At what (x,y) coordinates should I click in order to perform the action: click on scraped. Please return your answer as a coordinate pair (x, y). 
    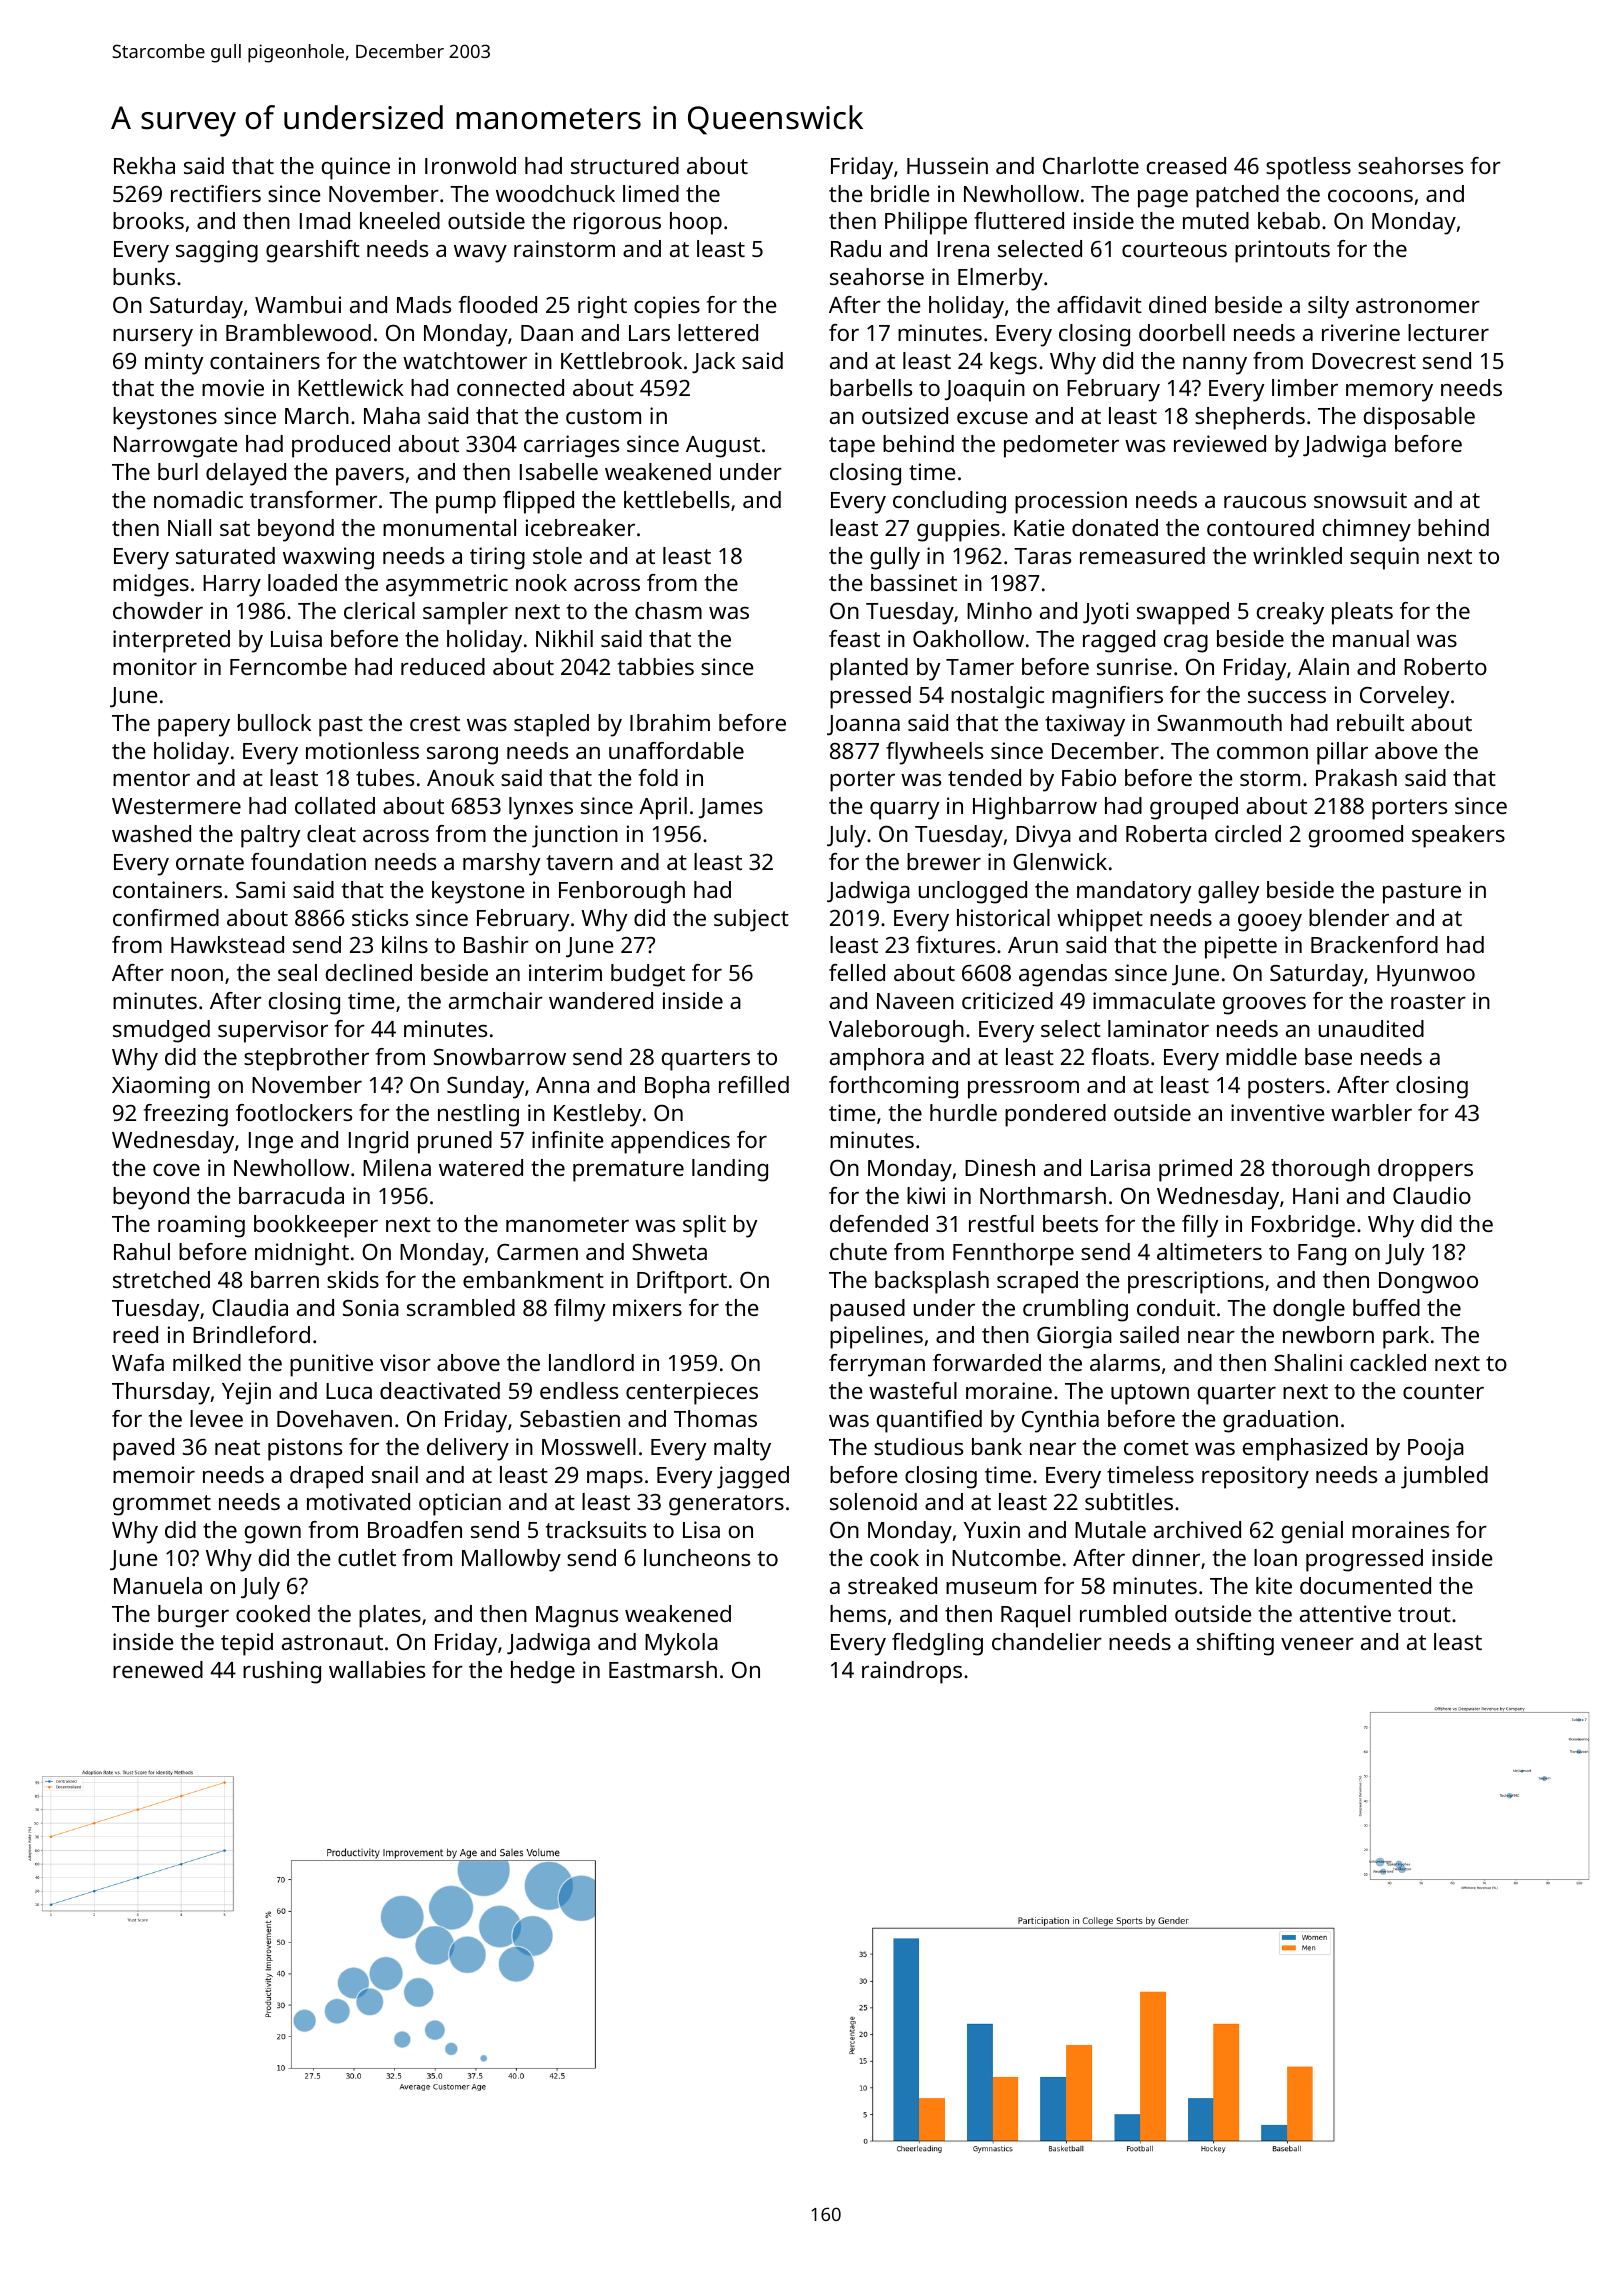
    Looking at the image, I should click on (1037, 1282).
